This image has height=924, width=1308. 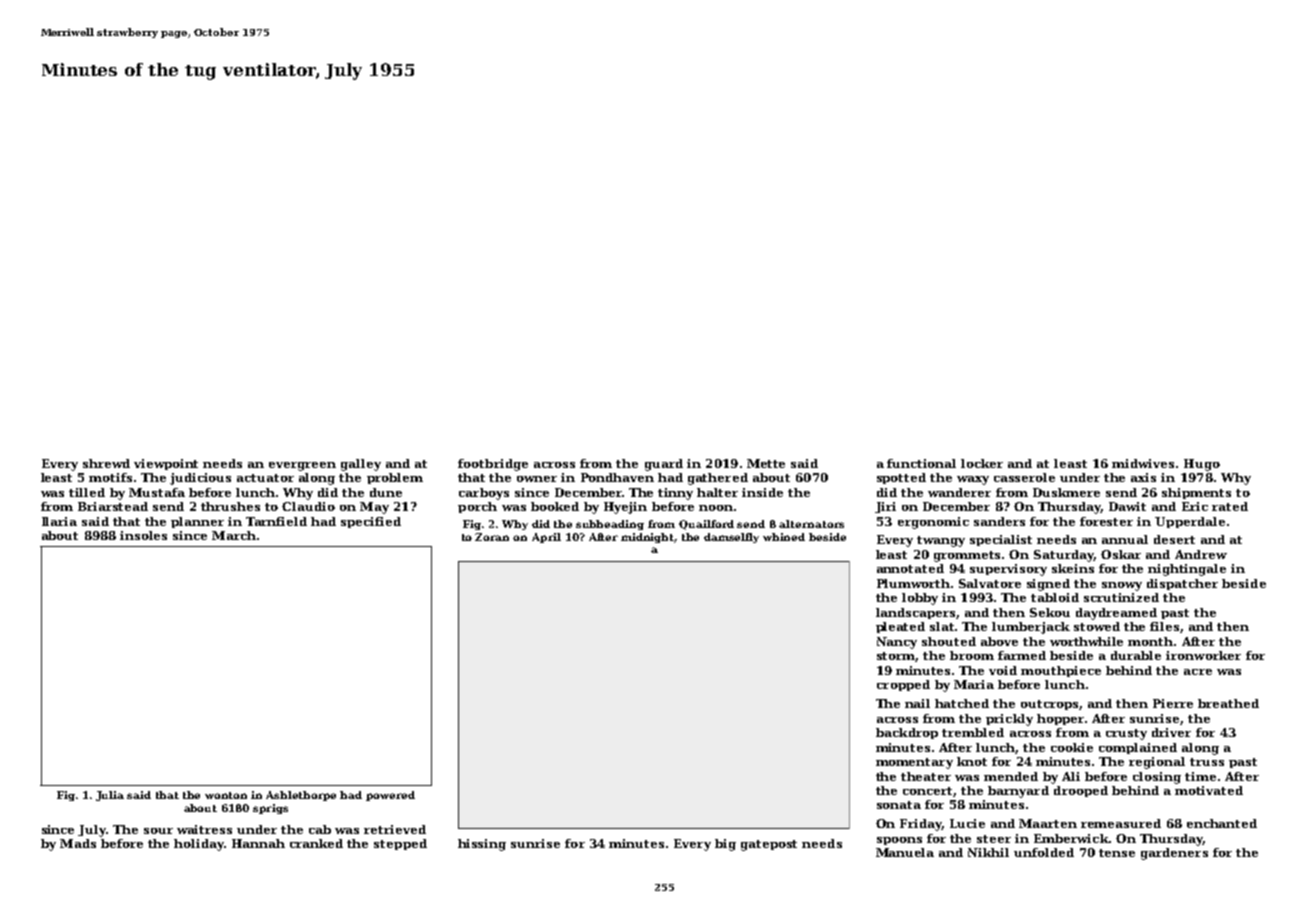 What do you see at coordinates (1202, 465) in the image?
I see `Hugo` at bounding box center [1202, 465].
